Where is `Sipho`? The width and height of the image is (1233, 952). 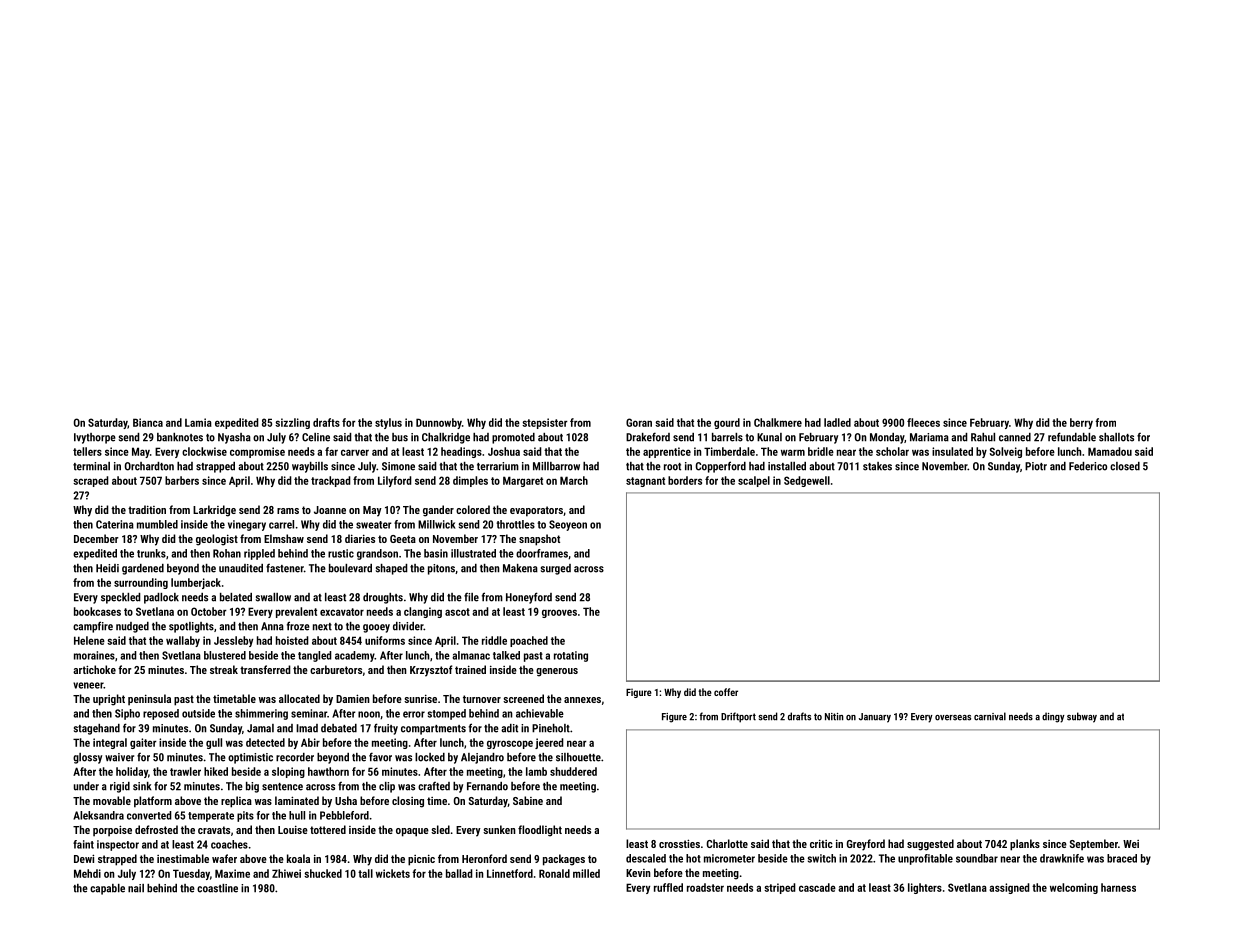
Sipho is located at coordinates (127, 714).
